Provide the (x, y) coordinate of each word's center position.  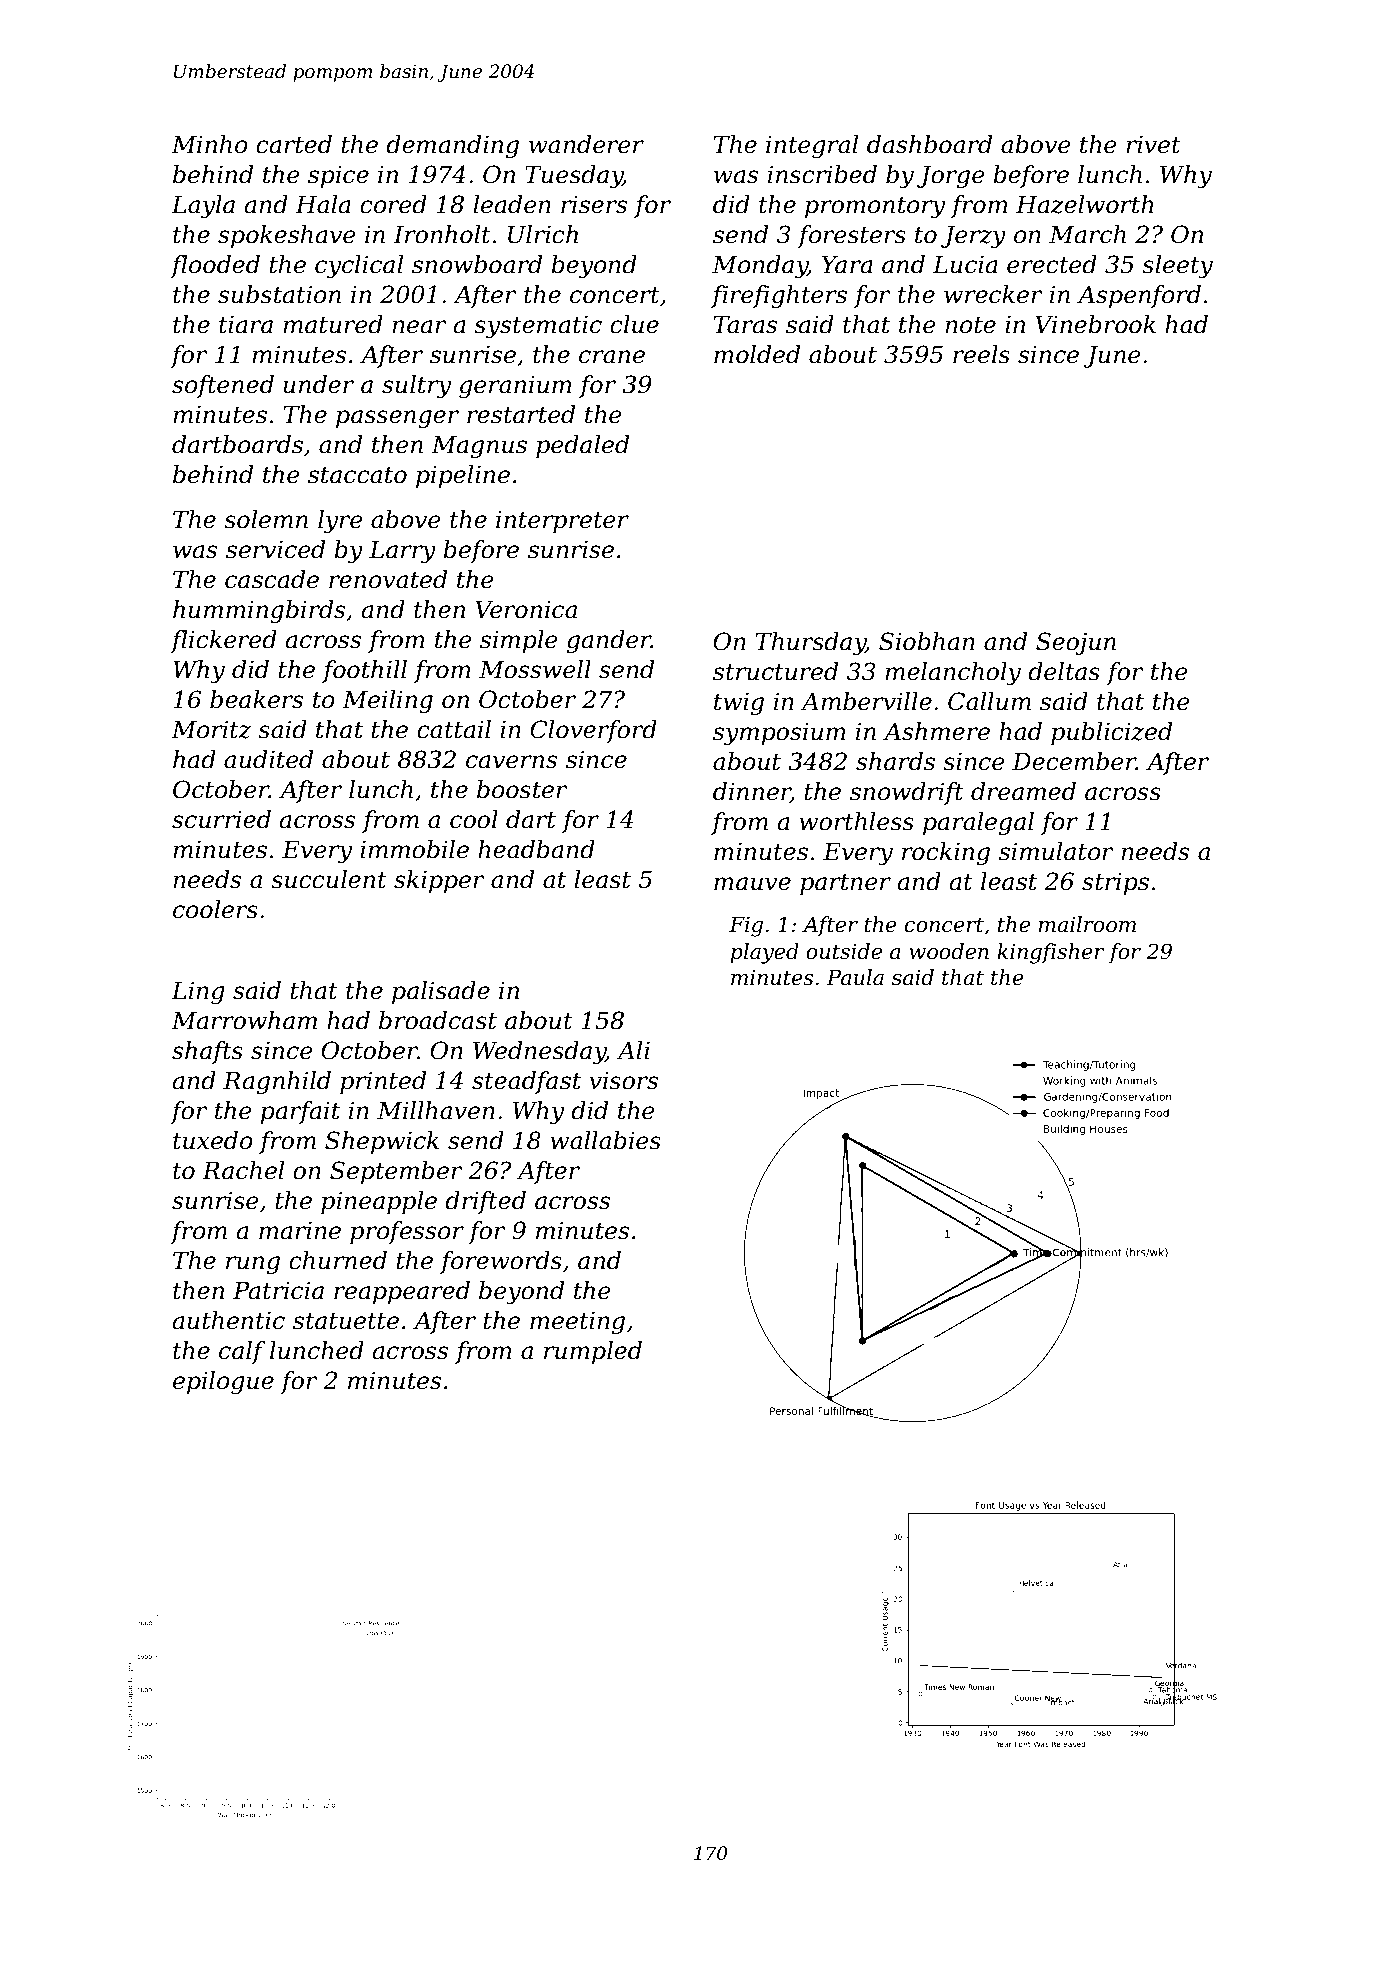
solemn (266, 519)
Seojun (1076, 644)
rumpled (593, 1352)
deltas (1064, 671)
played (764, 953)
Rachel (243, 1170)
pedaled (582, 446)
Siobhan (927, 641)
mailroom (1087, 924)
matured (333, 324)
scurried (221, 819)
